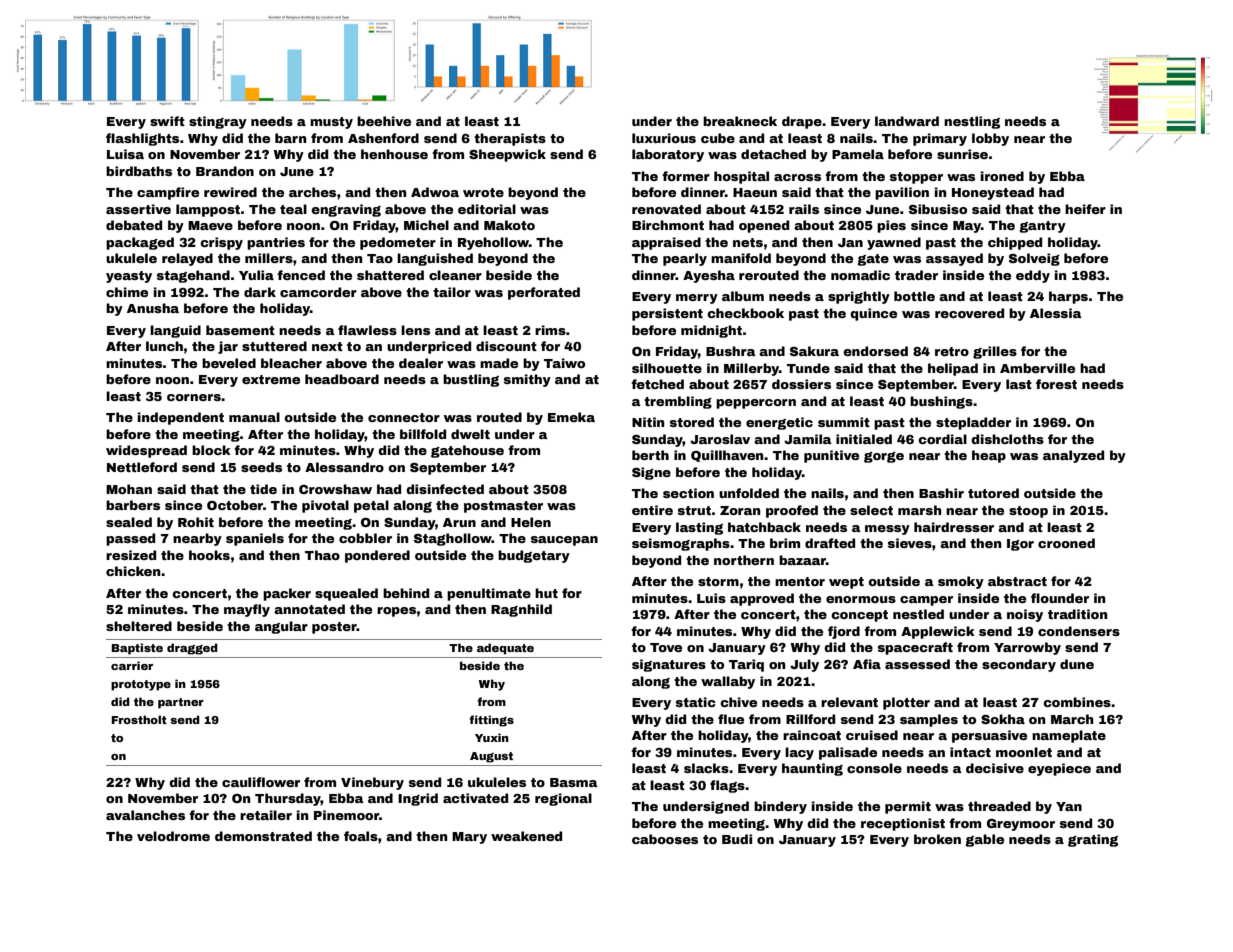 This document has width=1233, height=952. What do you see at coordinates (491, 721) in the document?
I see `fittings` at bounding box center [491, 721].
